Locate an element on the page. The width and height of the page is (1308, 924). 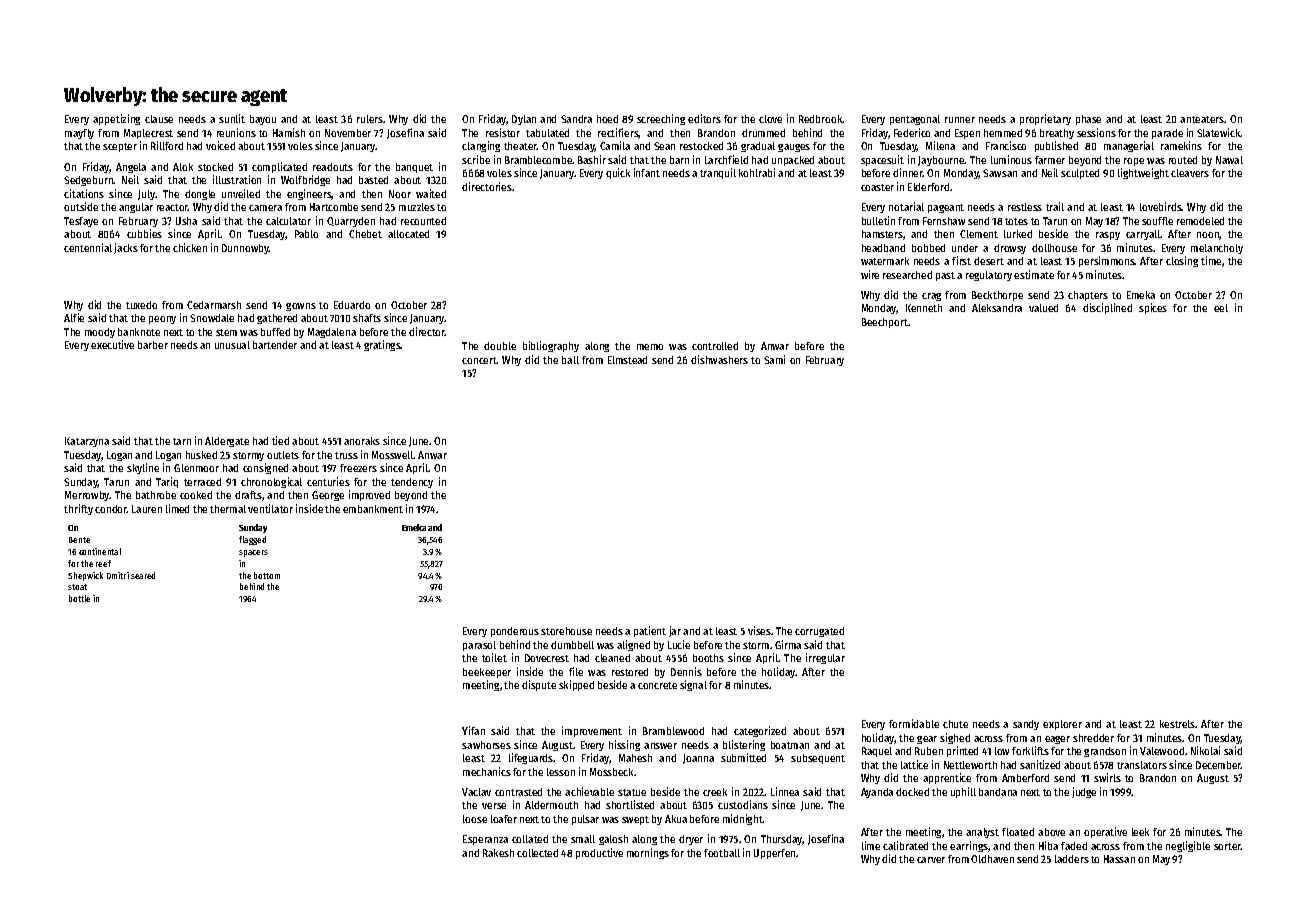
appetizing is located at coordinates (116, 119).
